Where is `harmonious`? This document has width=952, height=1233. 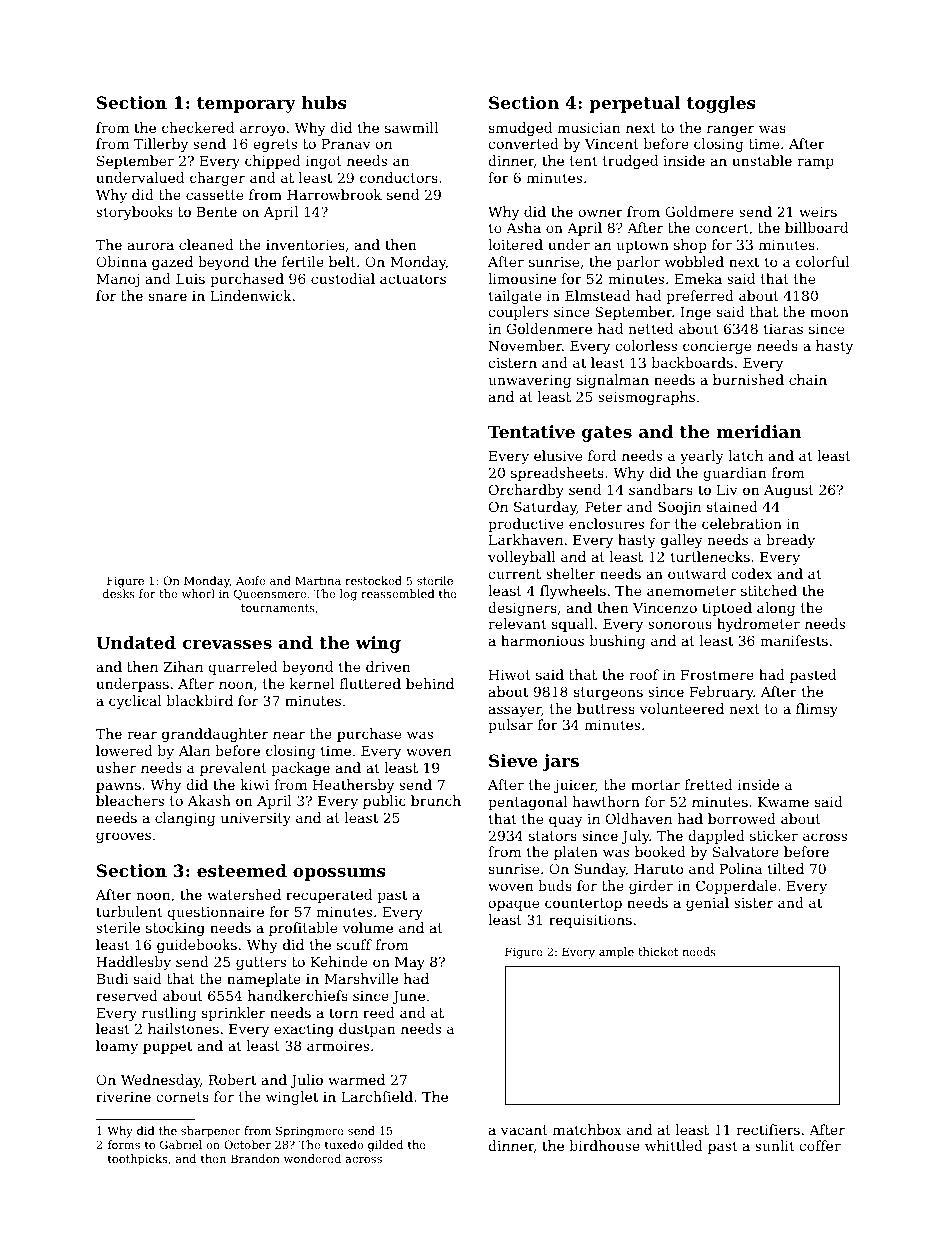 harmonious is located at coordinates (542, 640).
